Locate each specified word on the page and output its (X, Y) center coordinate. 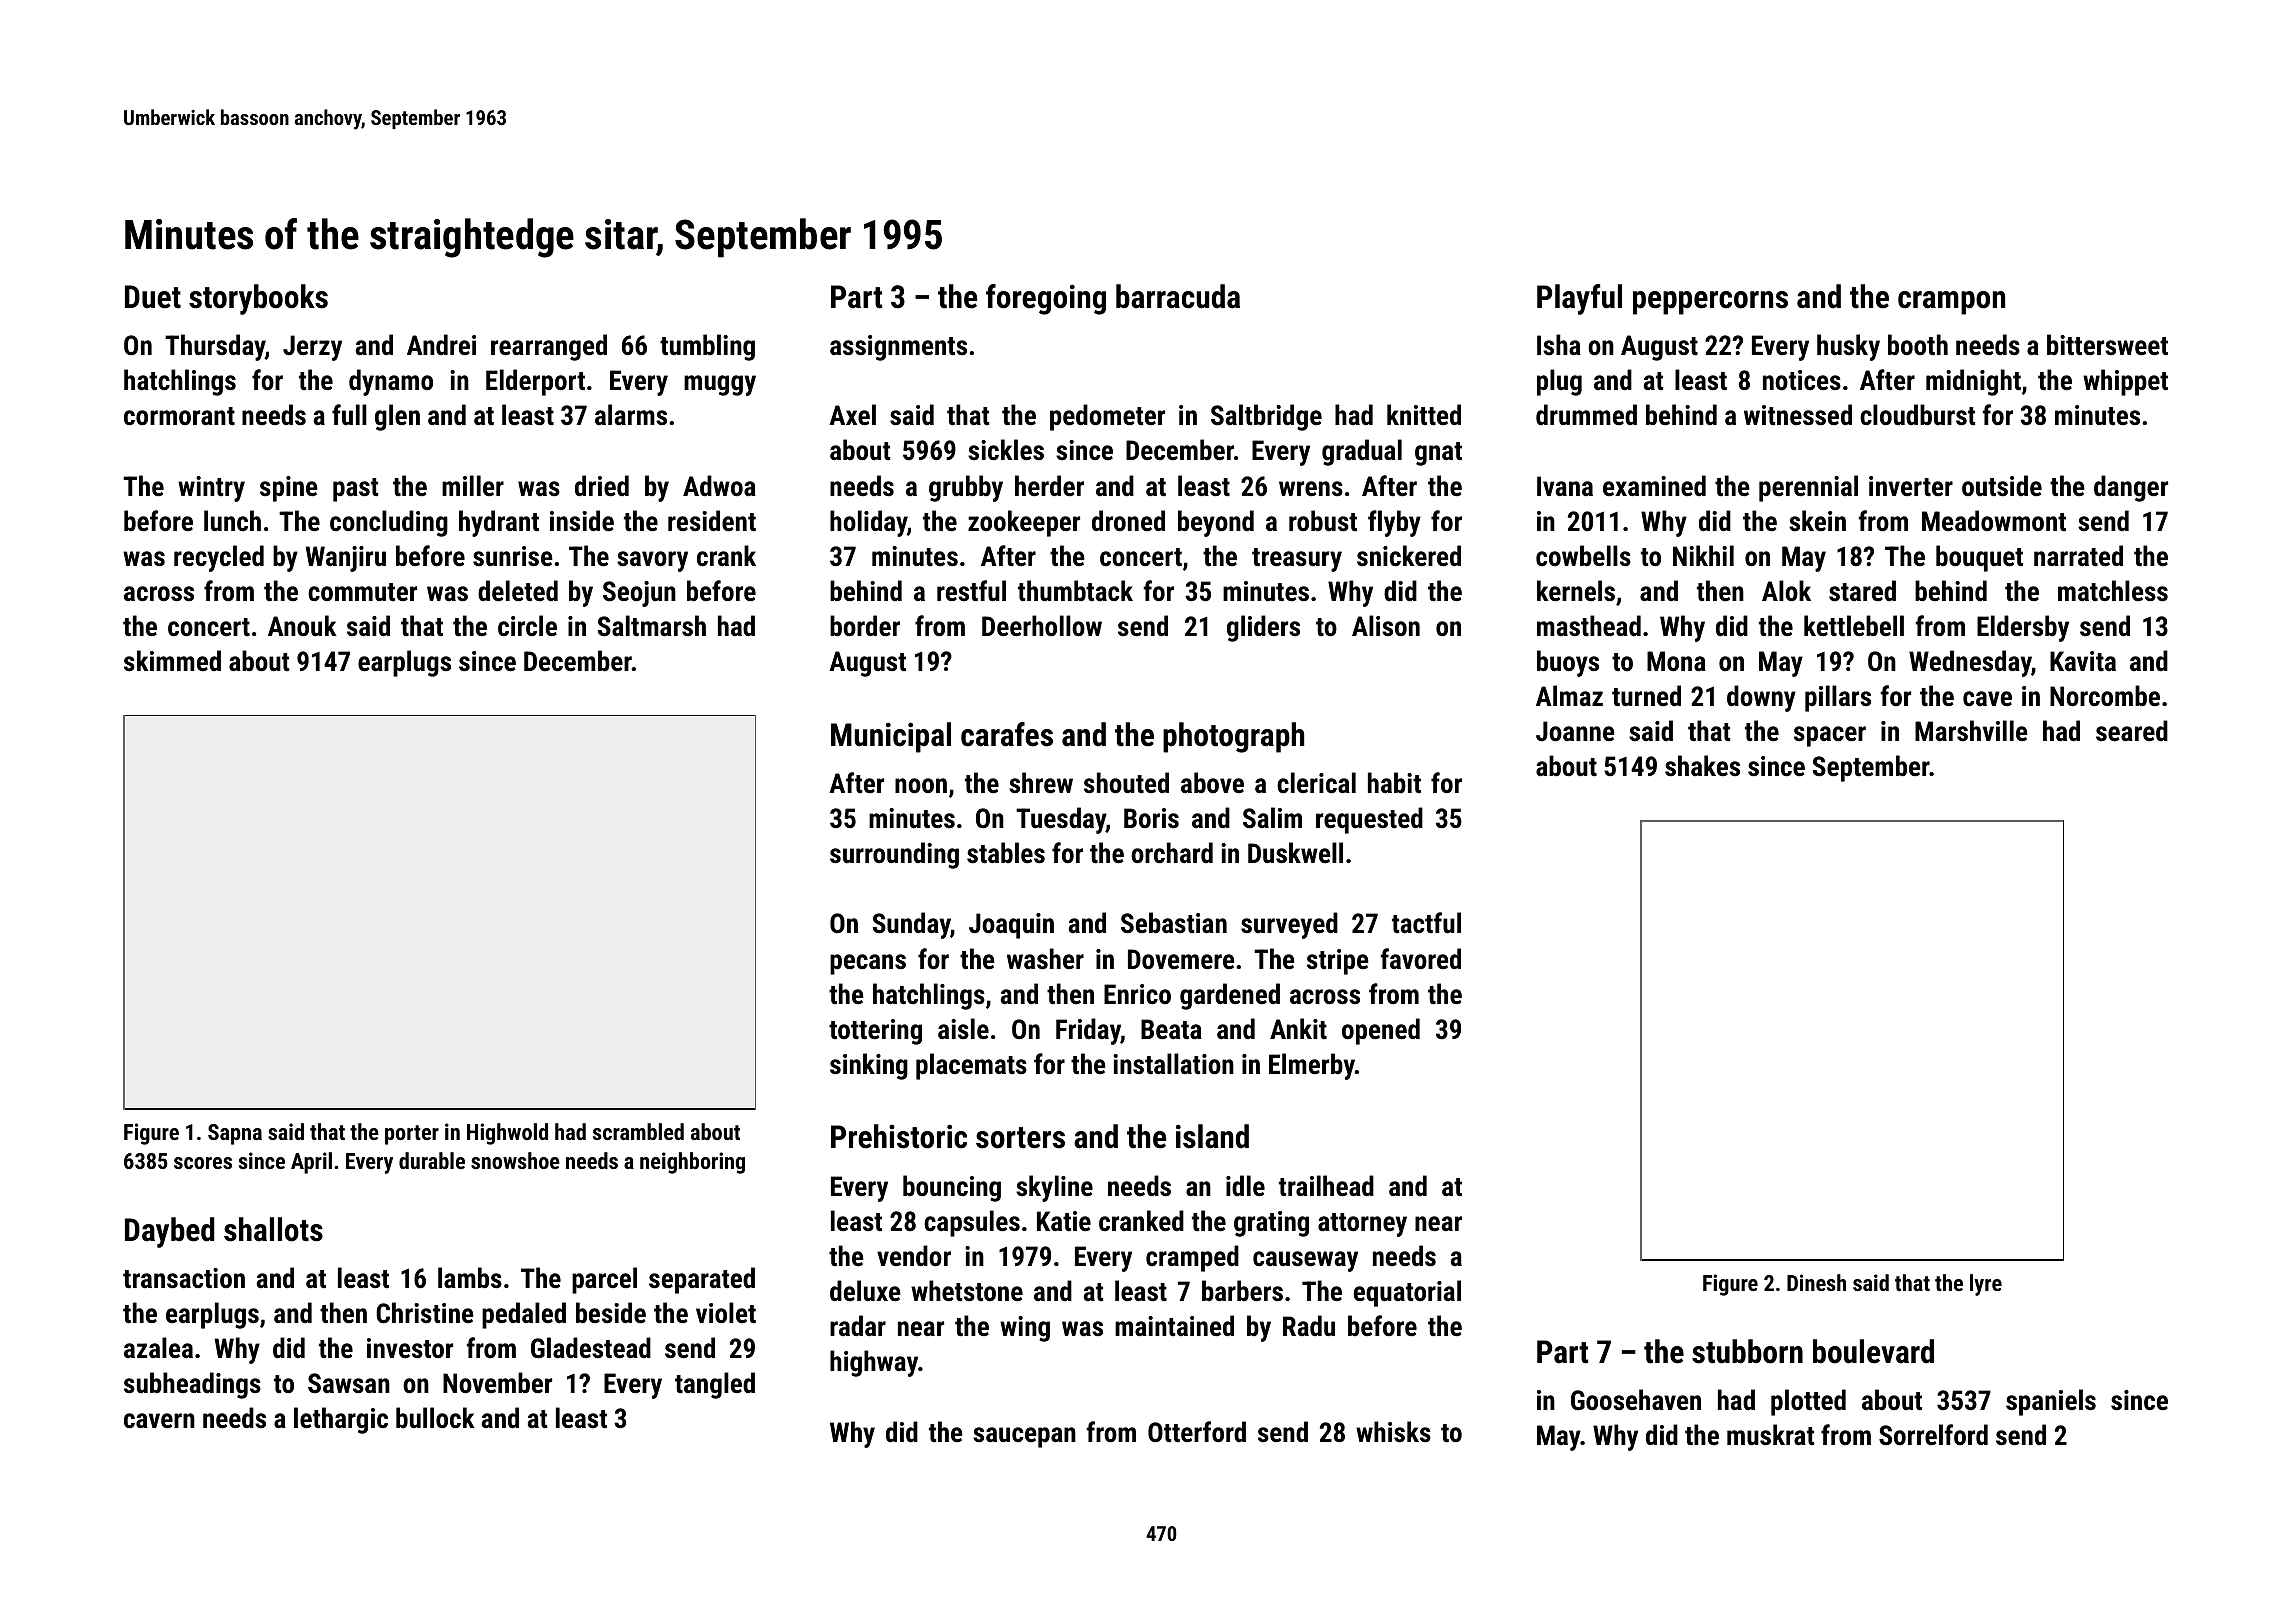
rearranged (549, 347)
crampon (1951, 303)
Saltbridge (1266, 417)
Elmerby (1312, 1066)
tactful (1426, 923)
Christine (425, 1313)
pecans (868, 964)
